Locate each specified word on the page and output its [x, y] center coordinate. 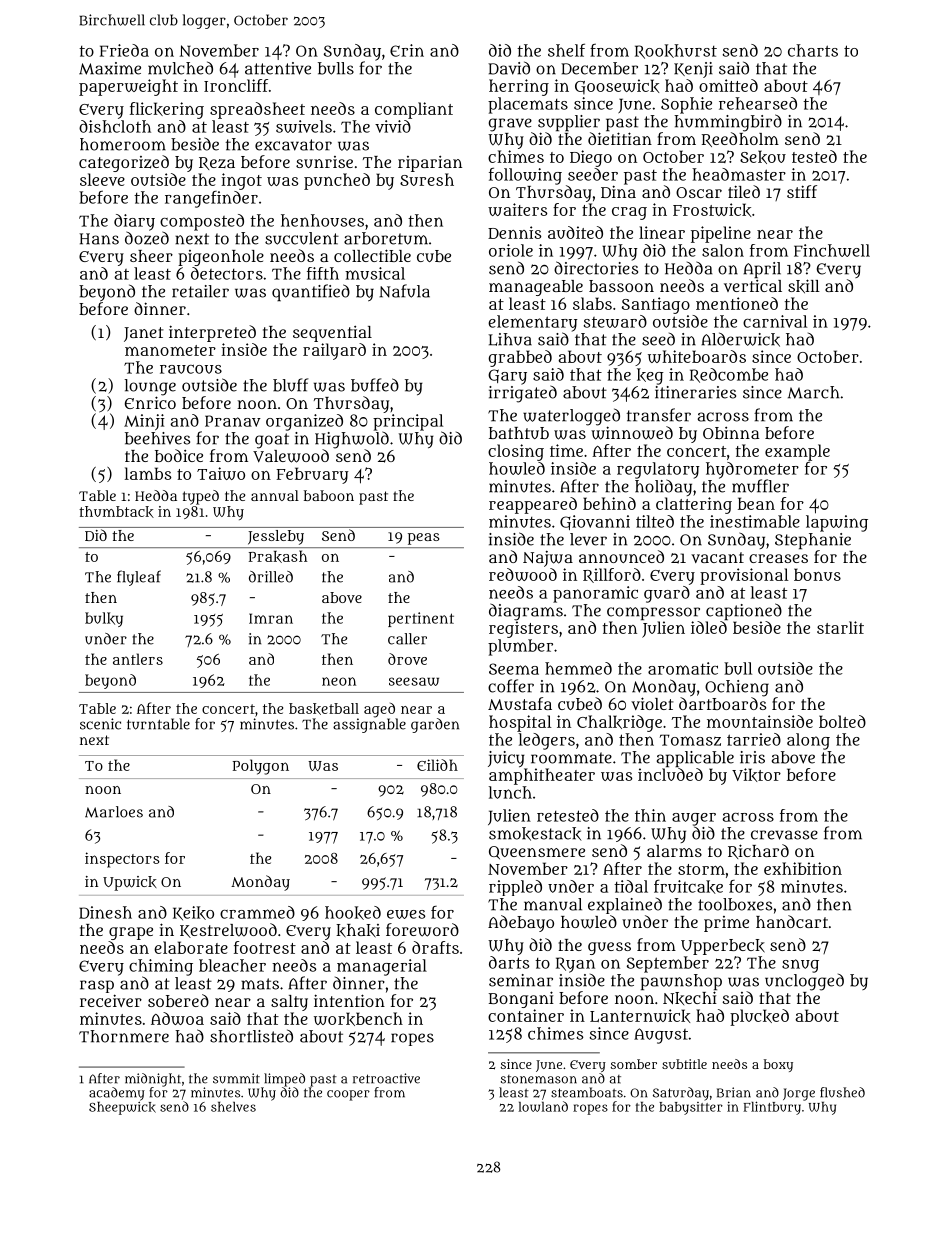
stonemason [539, 1079]
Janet [144, 334]
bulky [104, 619]
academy [117, 1094]
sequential [332, 334]
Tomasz [690, 740]
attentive [278, 68]
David [509, 68]
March [813, 392]
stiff [802, 191]
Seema [514, 669]
